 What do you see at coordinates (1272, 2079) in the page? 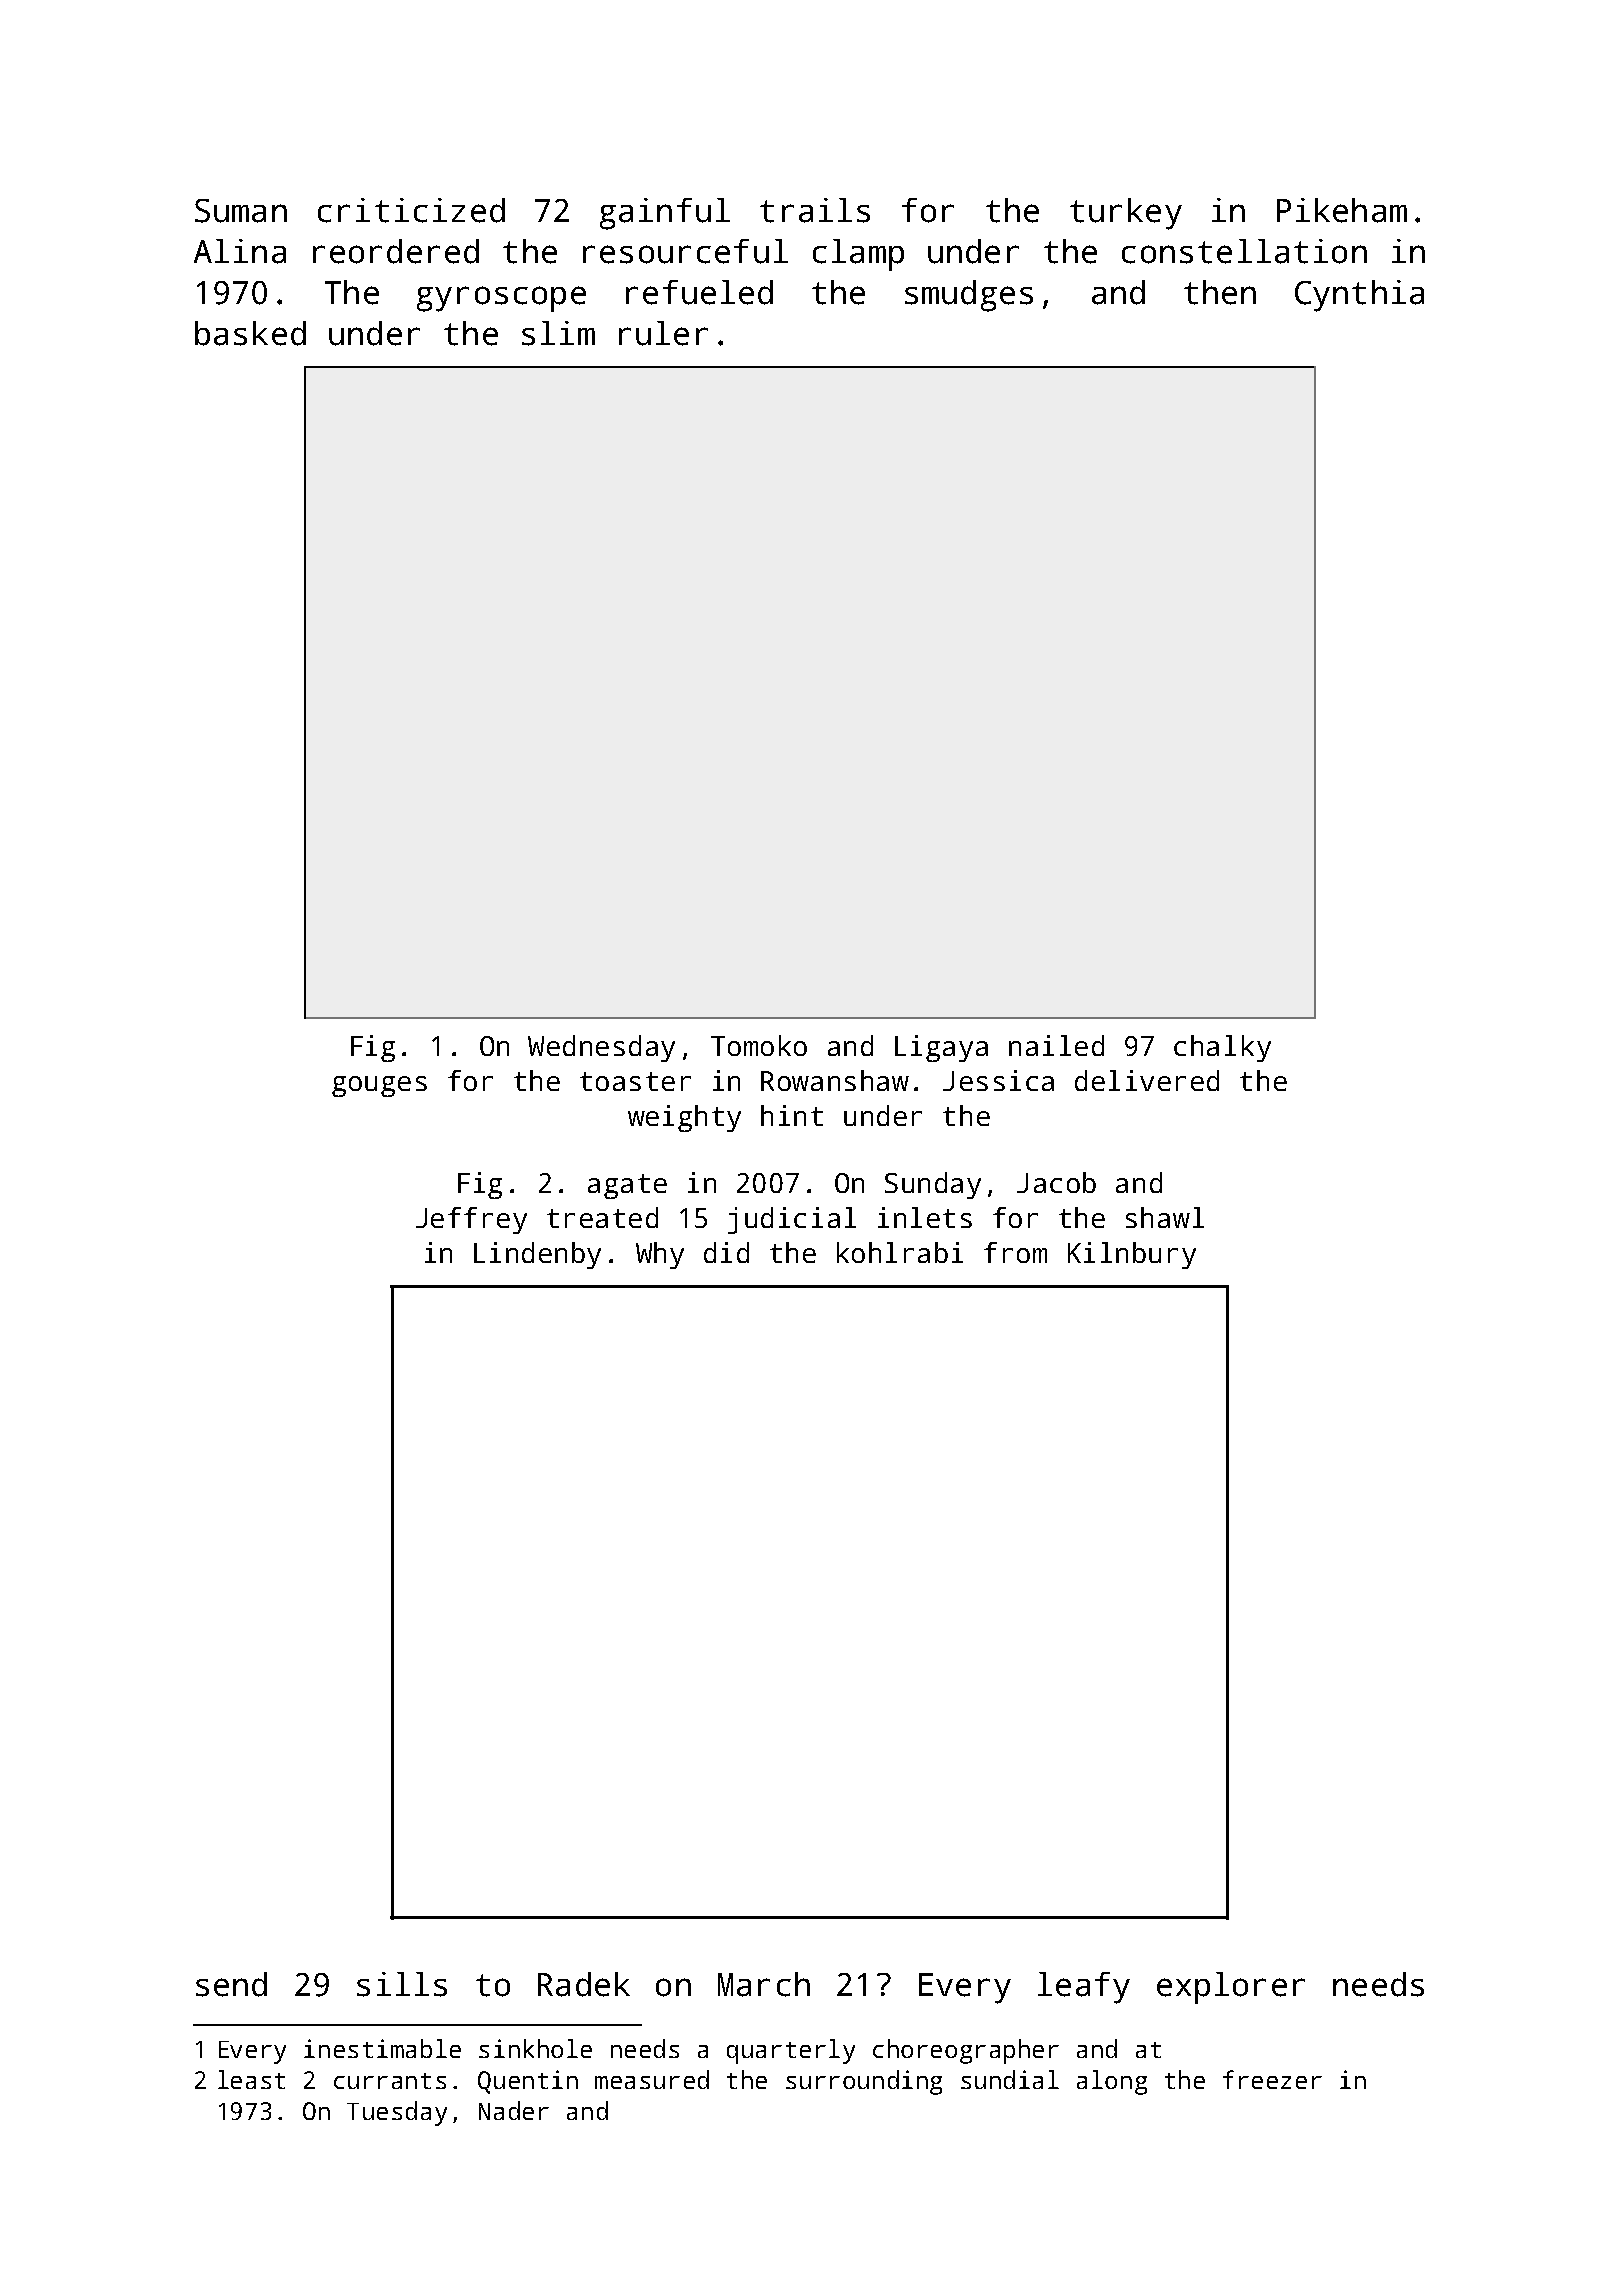
I see `freezer` at bounding box center [1272, 2079].
